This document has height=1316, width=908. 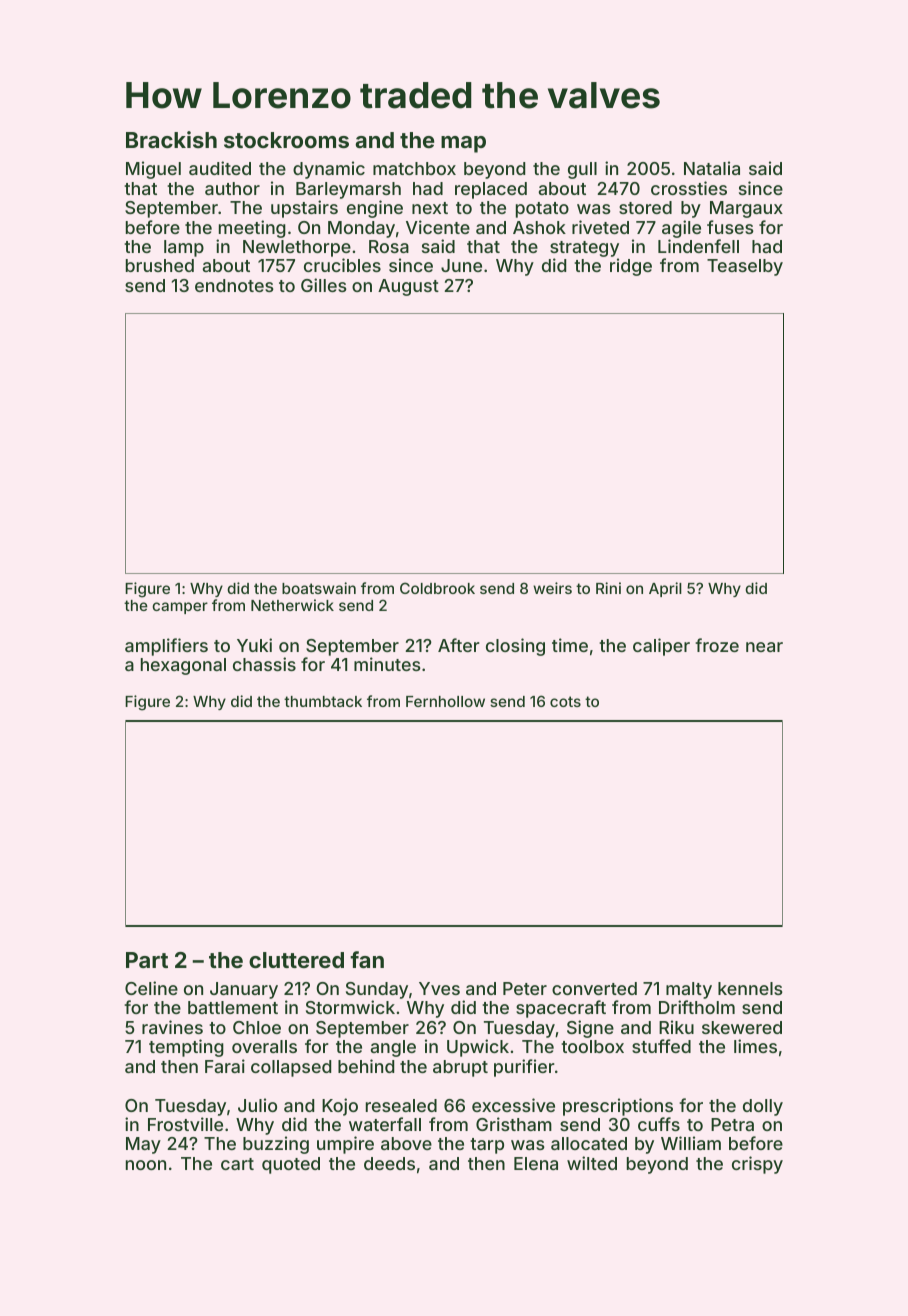 What do you see at coordinates (389, 1163) in the document?
I see `deeds` at bounding box center [389, 1163].
